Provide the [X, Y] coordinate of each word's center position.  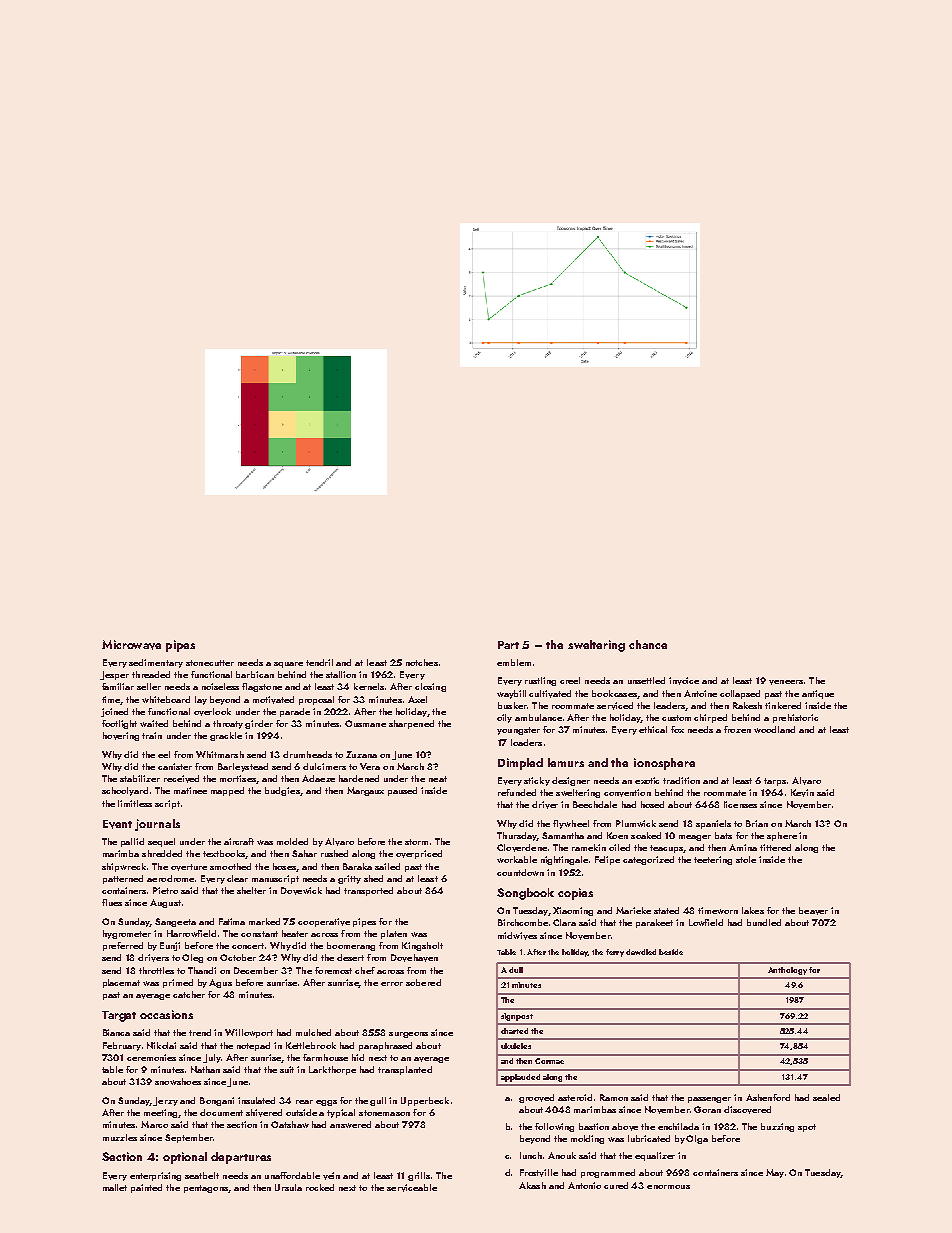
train [152, 735]
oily [504, 718]
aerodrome [170, 878]
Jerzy [165, 1101]
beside [671, 952]
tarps [775, 782]
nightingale [564, 860]
